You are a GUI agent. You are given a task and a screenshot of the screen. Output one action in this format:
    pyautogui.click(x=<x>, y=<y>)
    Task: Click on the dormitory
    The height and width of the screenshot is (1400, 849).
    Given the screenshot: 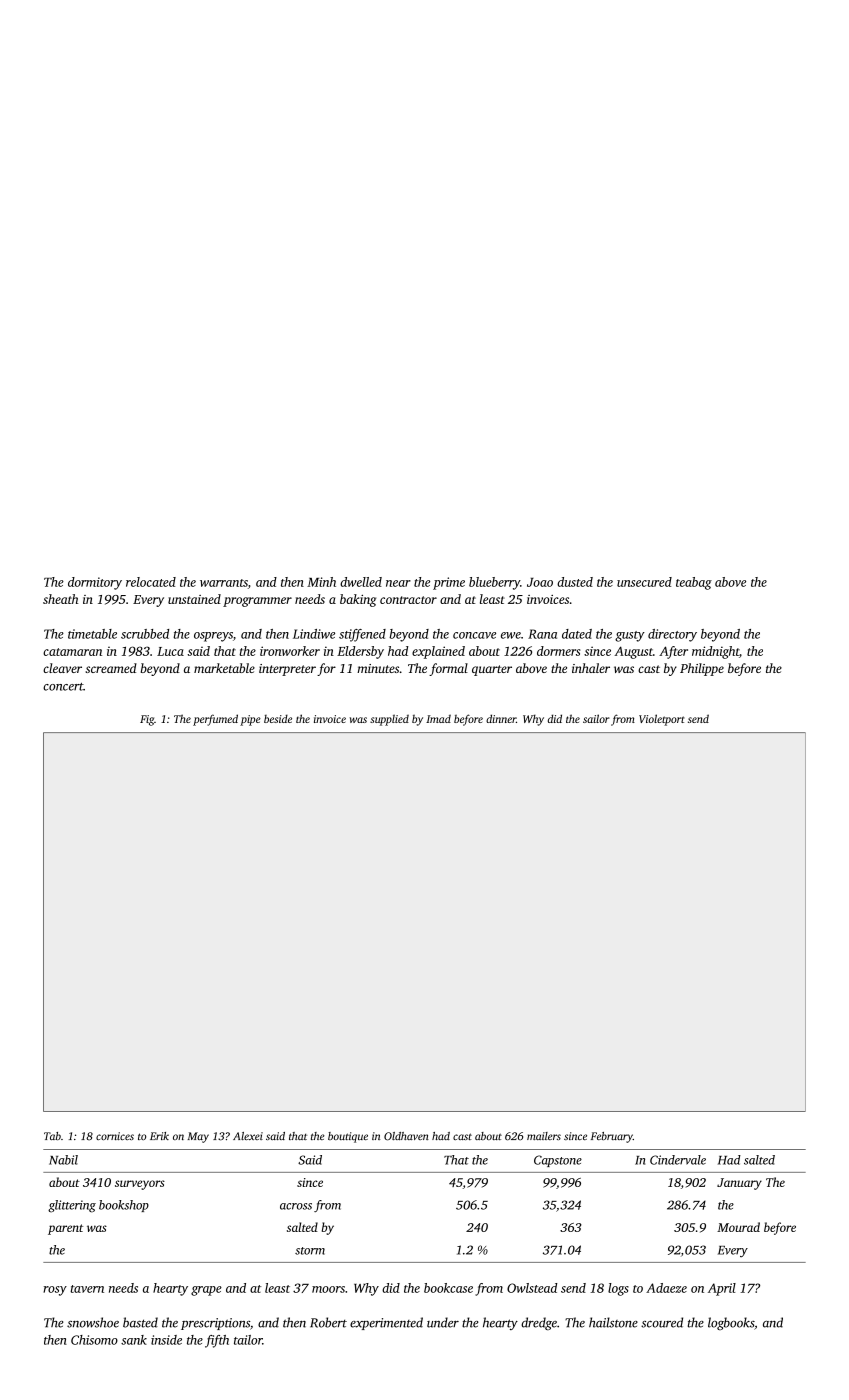 What is the action you would take?
    pyautogui.click(x=95, y=583)
